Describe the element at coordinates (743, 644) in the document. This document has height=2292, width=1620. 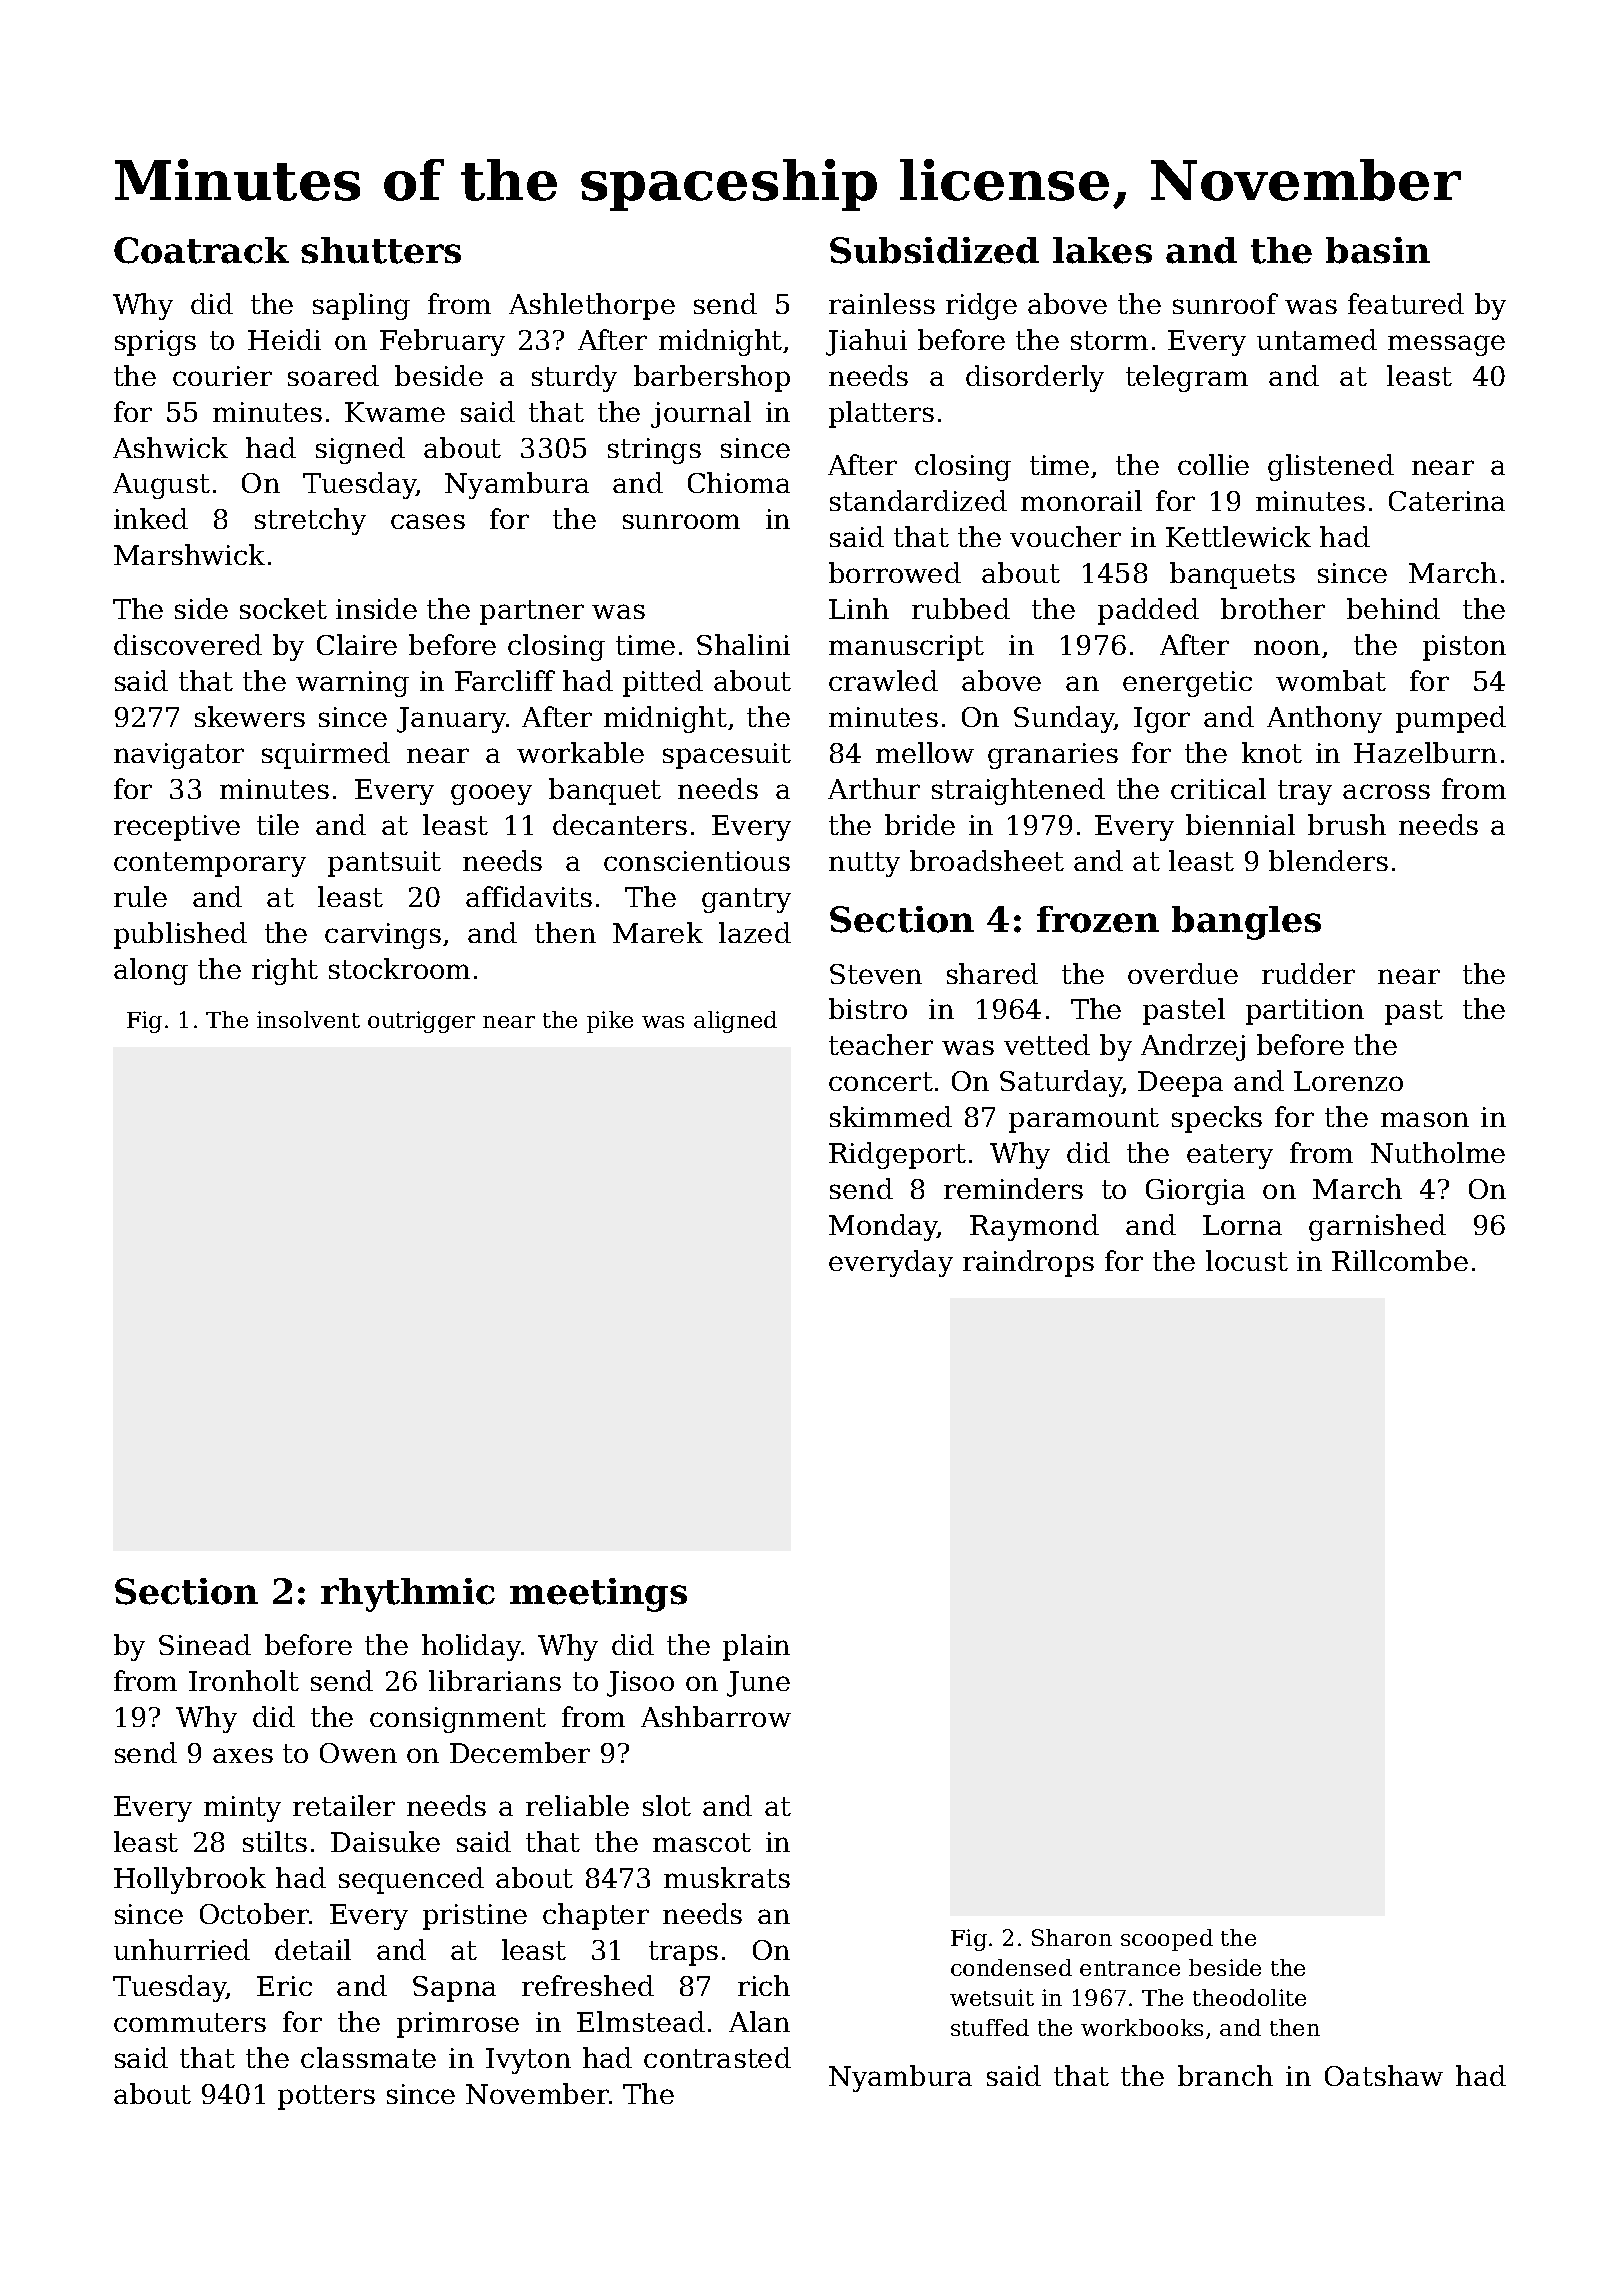
I see `Shalini` at that location.
